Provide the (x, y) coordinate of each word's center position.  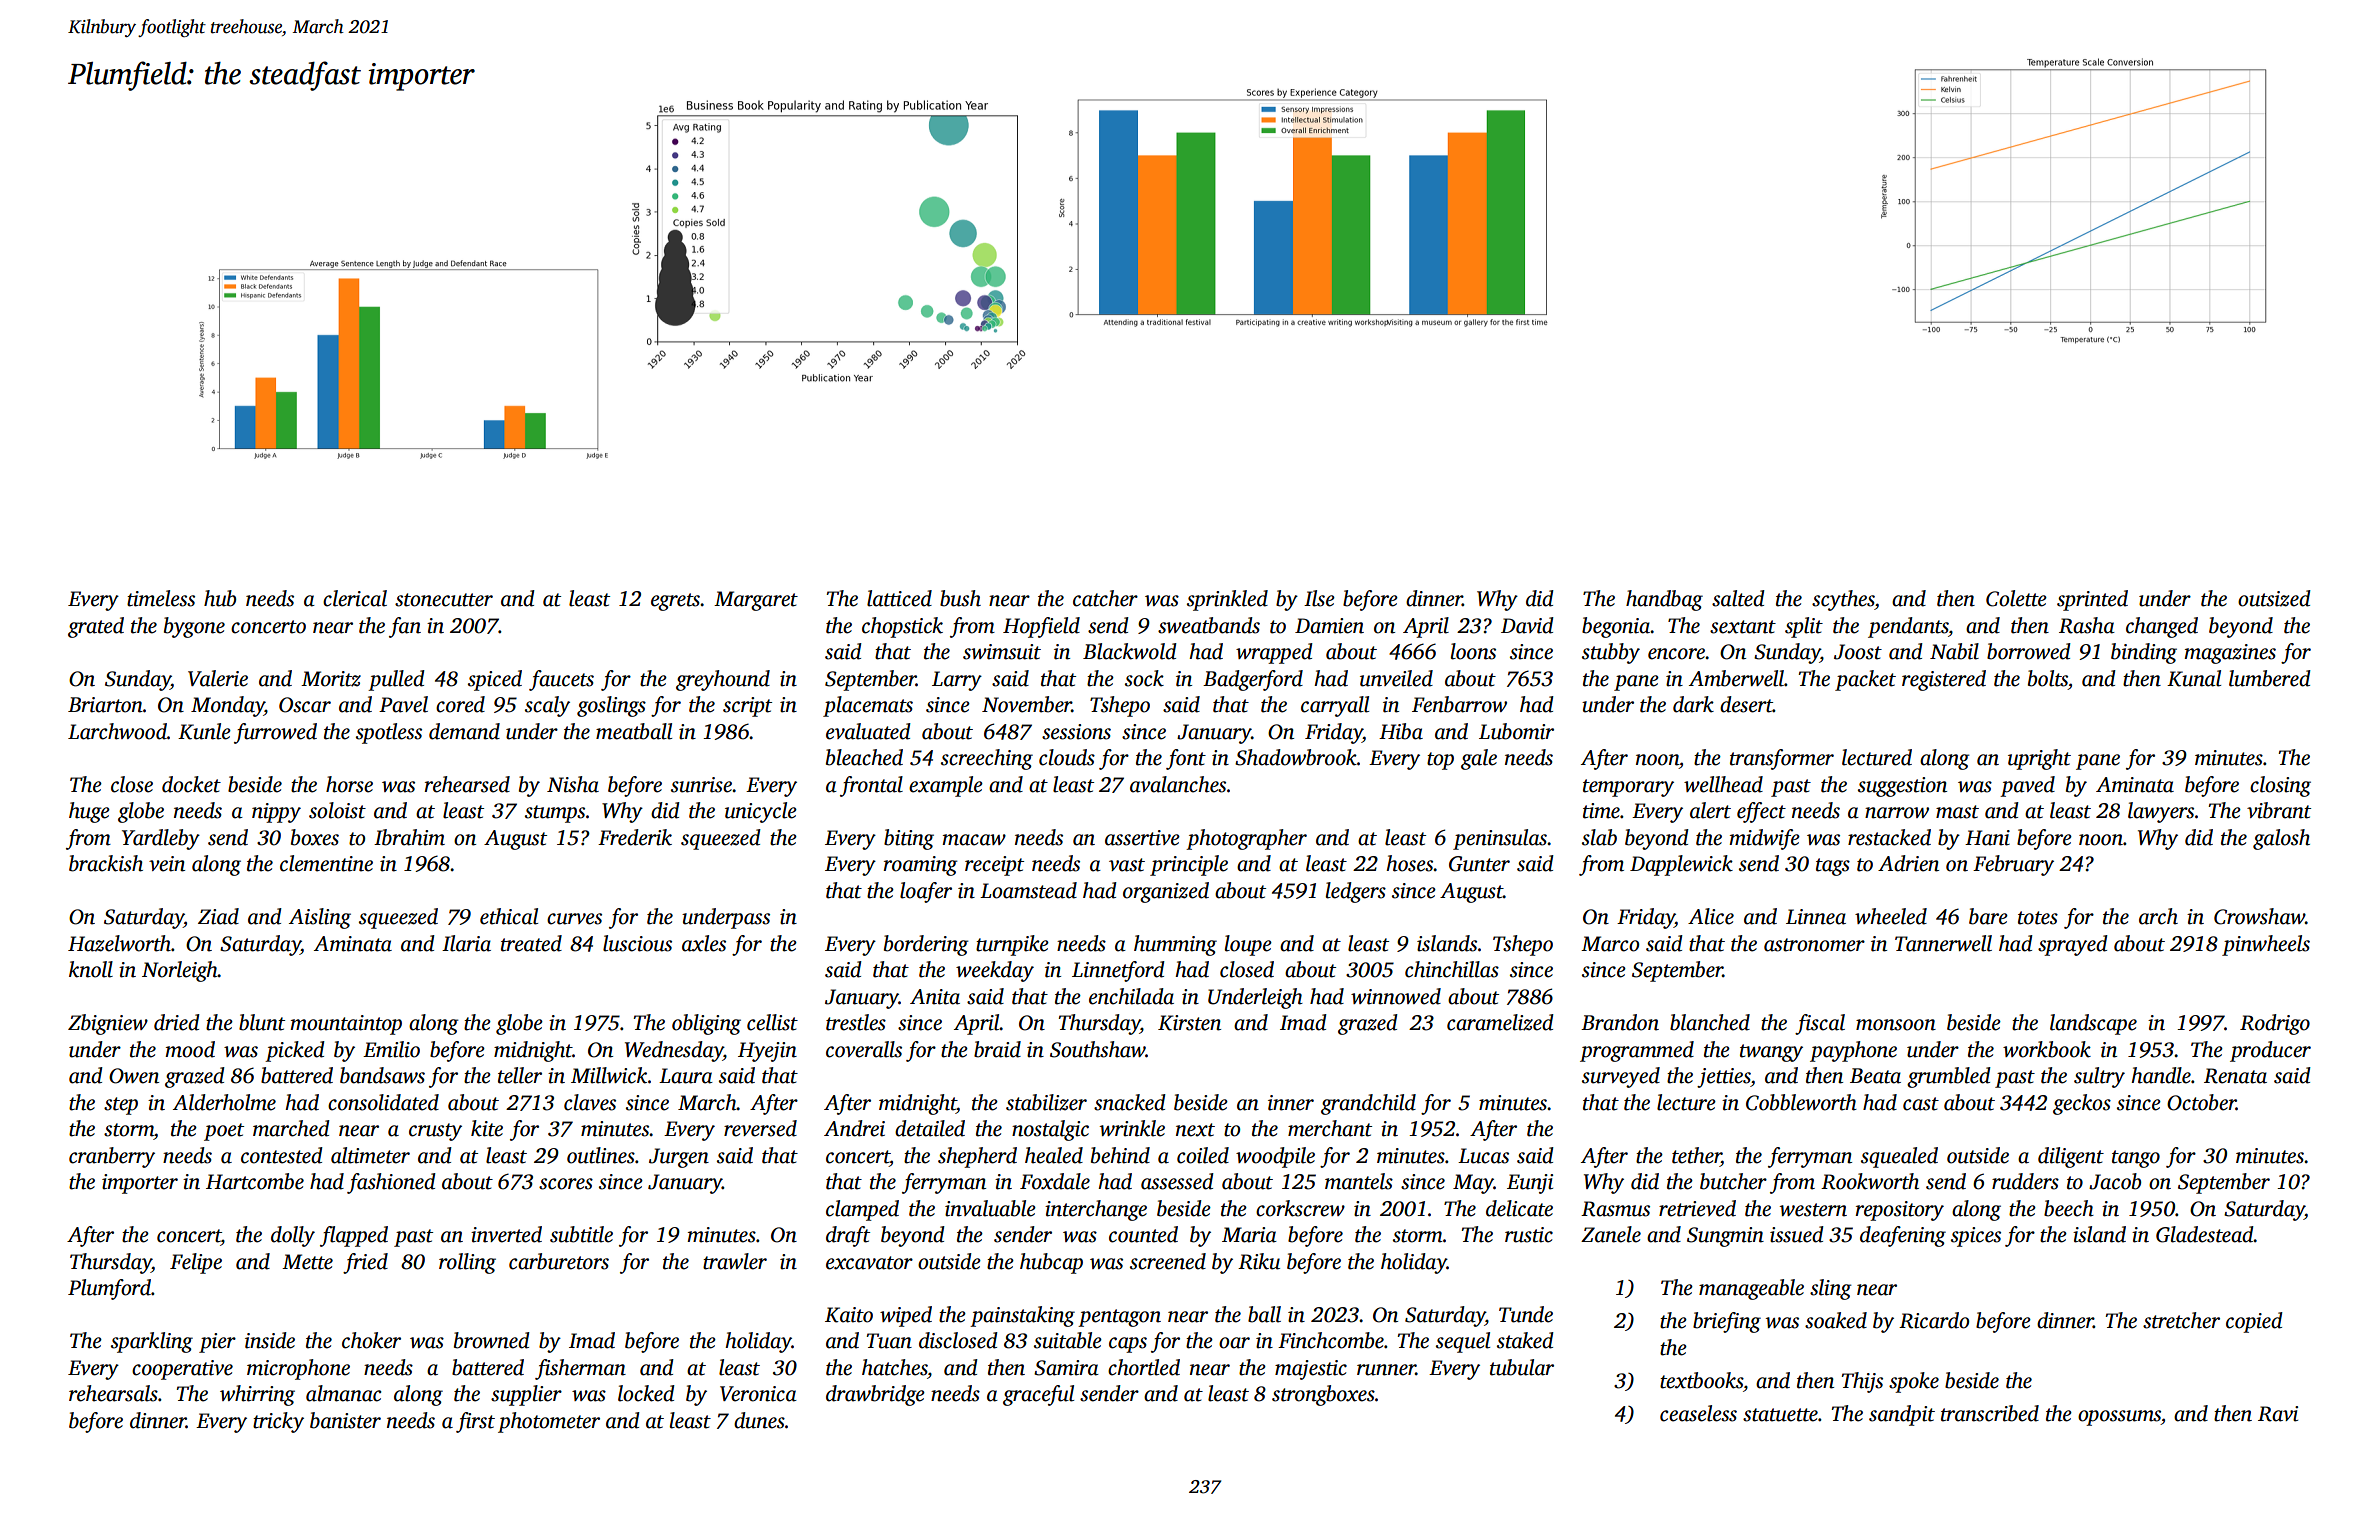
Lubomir (1516, 731)
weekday (995, 971)
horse (349, 784)
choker (371, 1340)
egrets (675, 602)
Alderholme (224, 1102)
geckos (2082, 1104)
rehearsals (113, 1393)
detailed (930, 1128)
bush (960, 598)
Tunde (1526, 1314)
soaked (1836, 1320)
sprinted (2092, 600)
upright (2039, 759)
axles (704, 943)
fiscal (1820, 1024)
